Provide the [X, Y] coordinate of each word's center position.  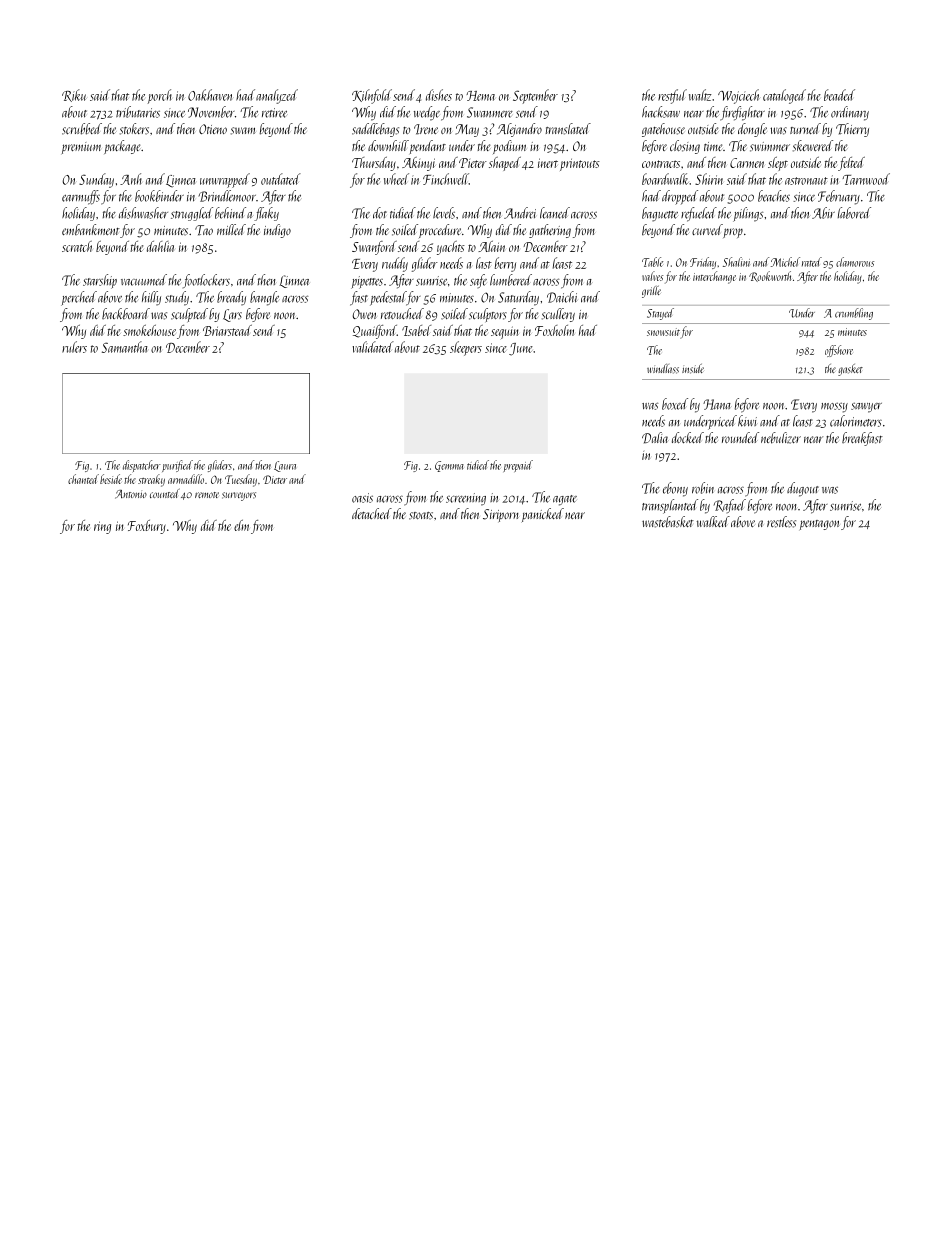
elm [241, 525]
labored [854, 213]
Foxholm [554, 330]
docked [688, 438]
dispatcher [142, 466]
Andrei [520, 213]
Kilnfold [372, 96]
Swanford [374, 248]
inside [693, 369]
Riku [74, 95]
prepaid [518, 466]
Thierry [852, 130]
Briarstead [227, 330]
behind [230, 213]
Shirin [709, 179]
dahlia [160, 246]
